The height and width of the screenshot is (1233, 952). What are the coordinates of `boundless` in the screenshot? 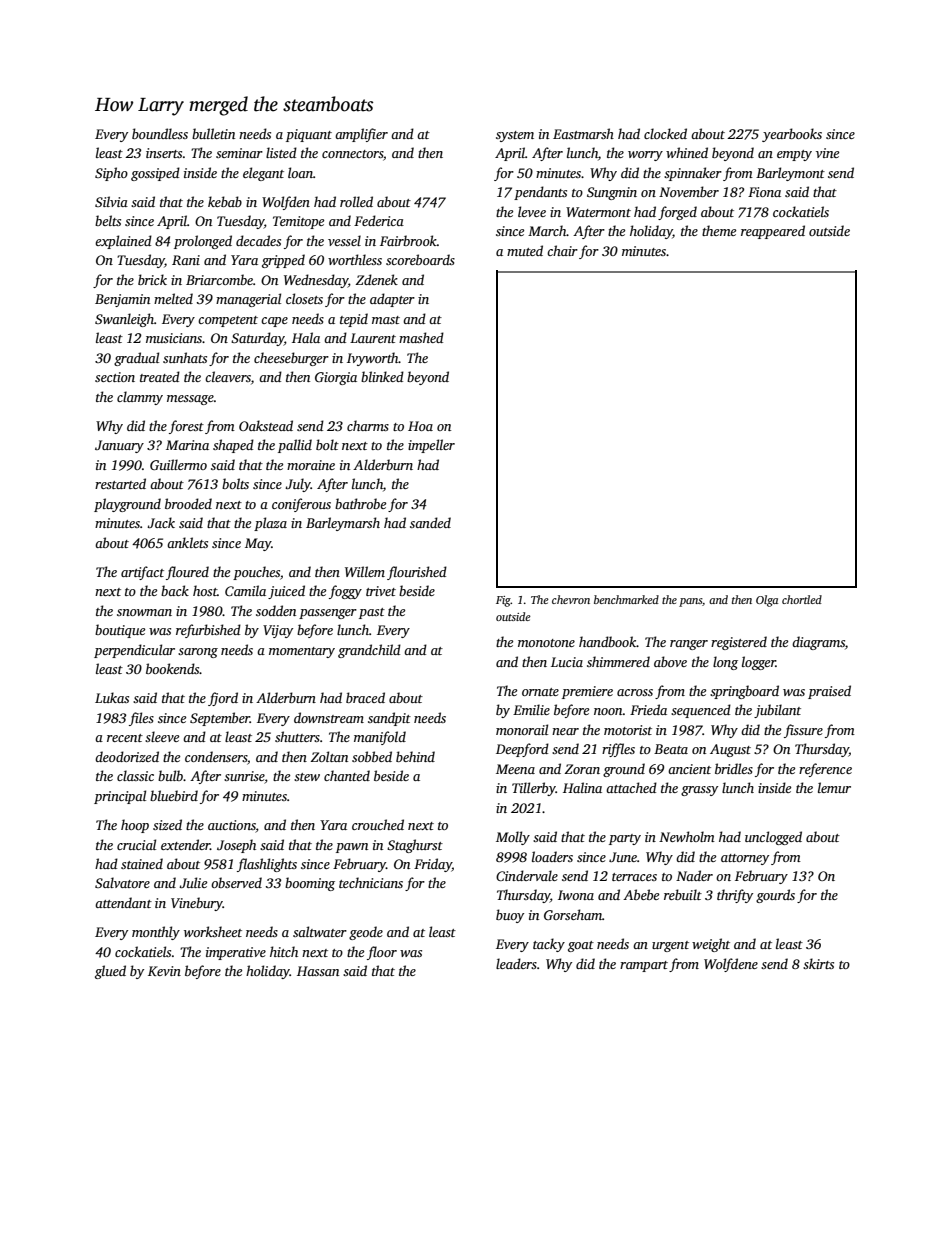 It's located at (160, 133).
